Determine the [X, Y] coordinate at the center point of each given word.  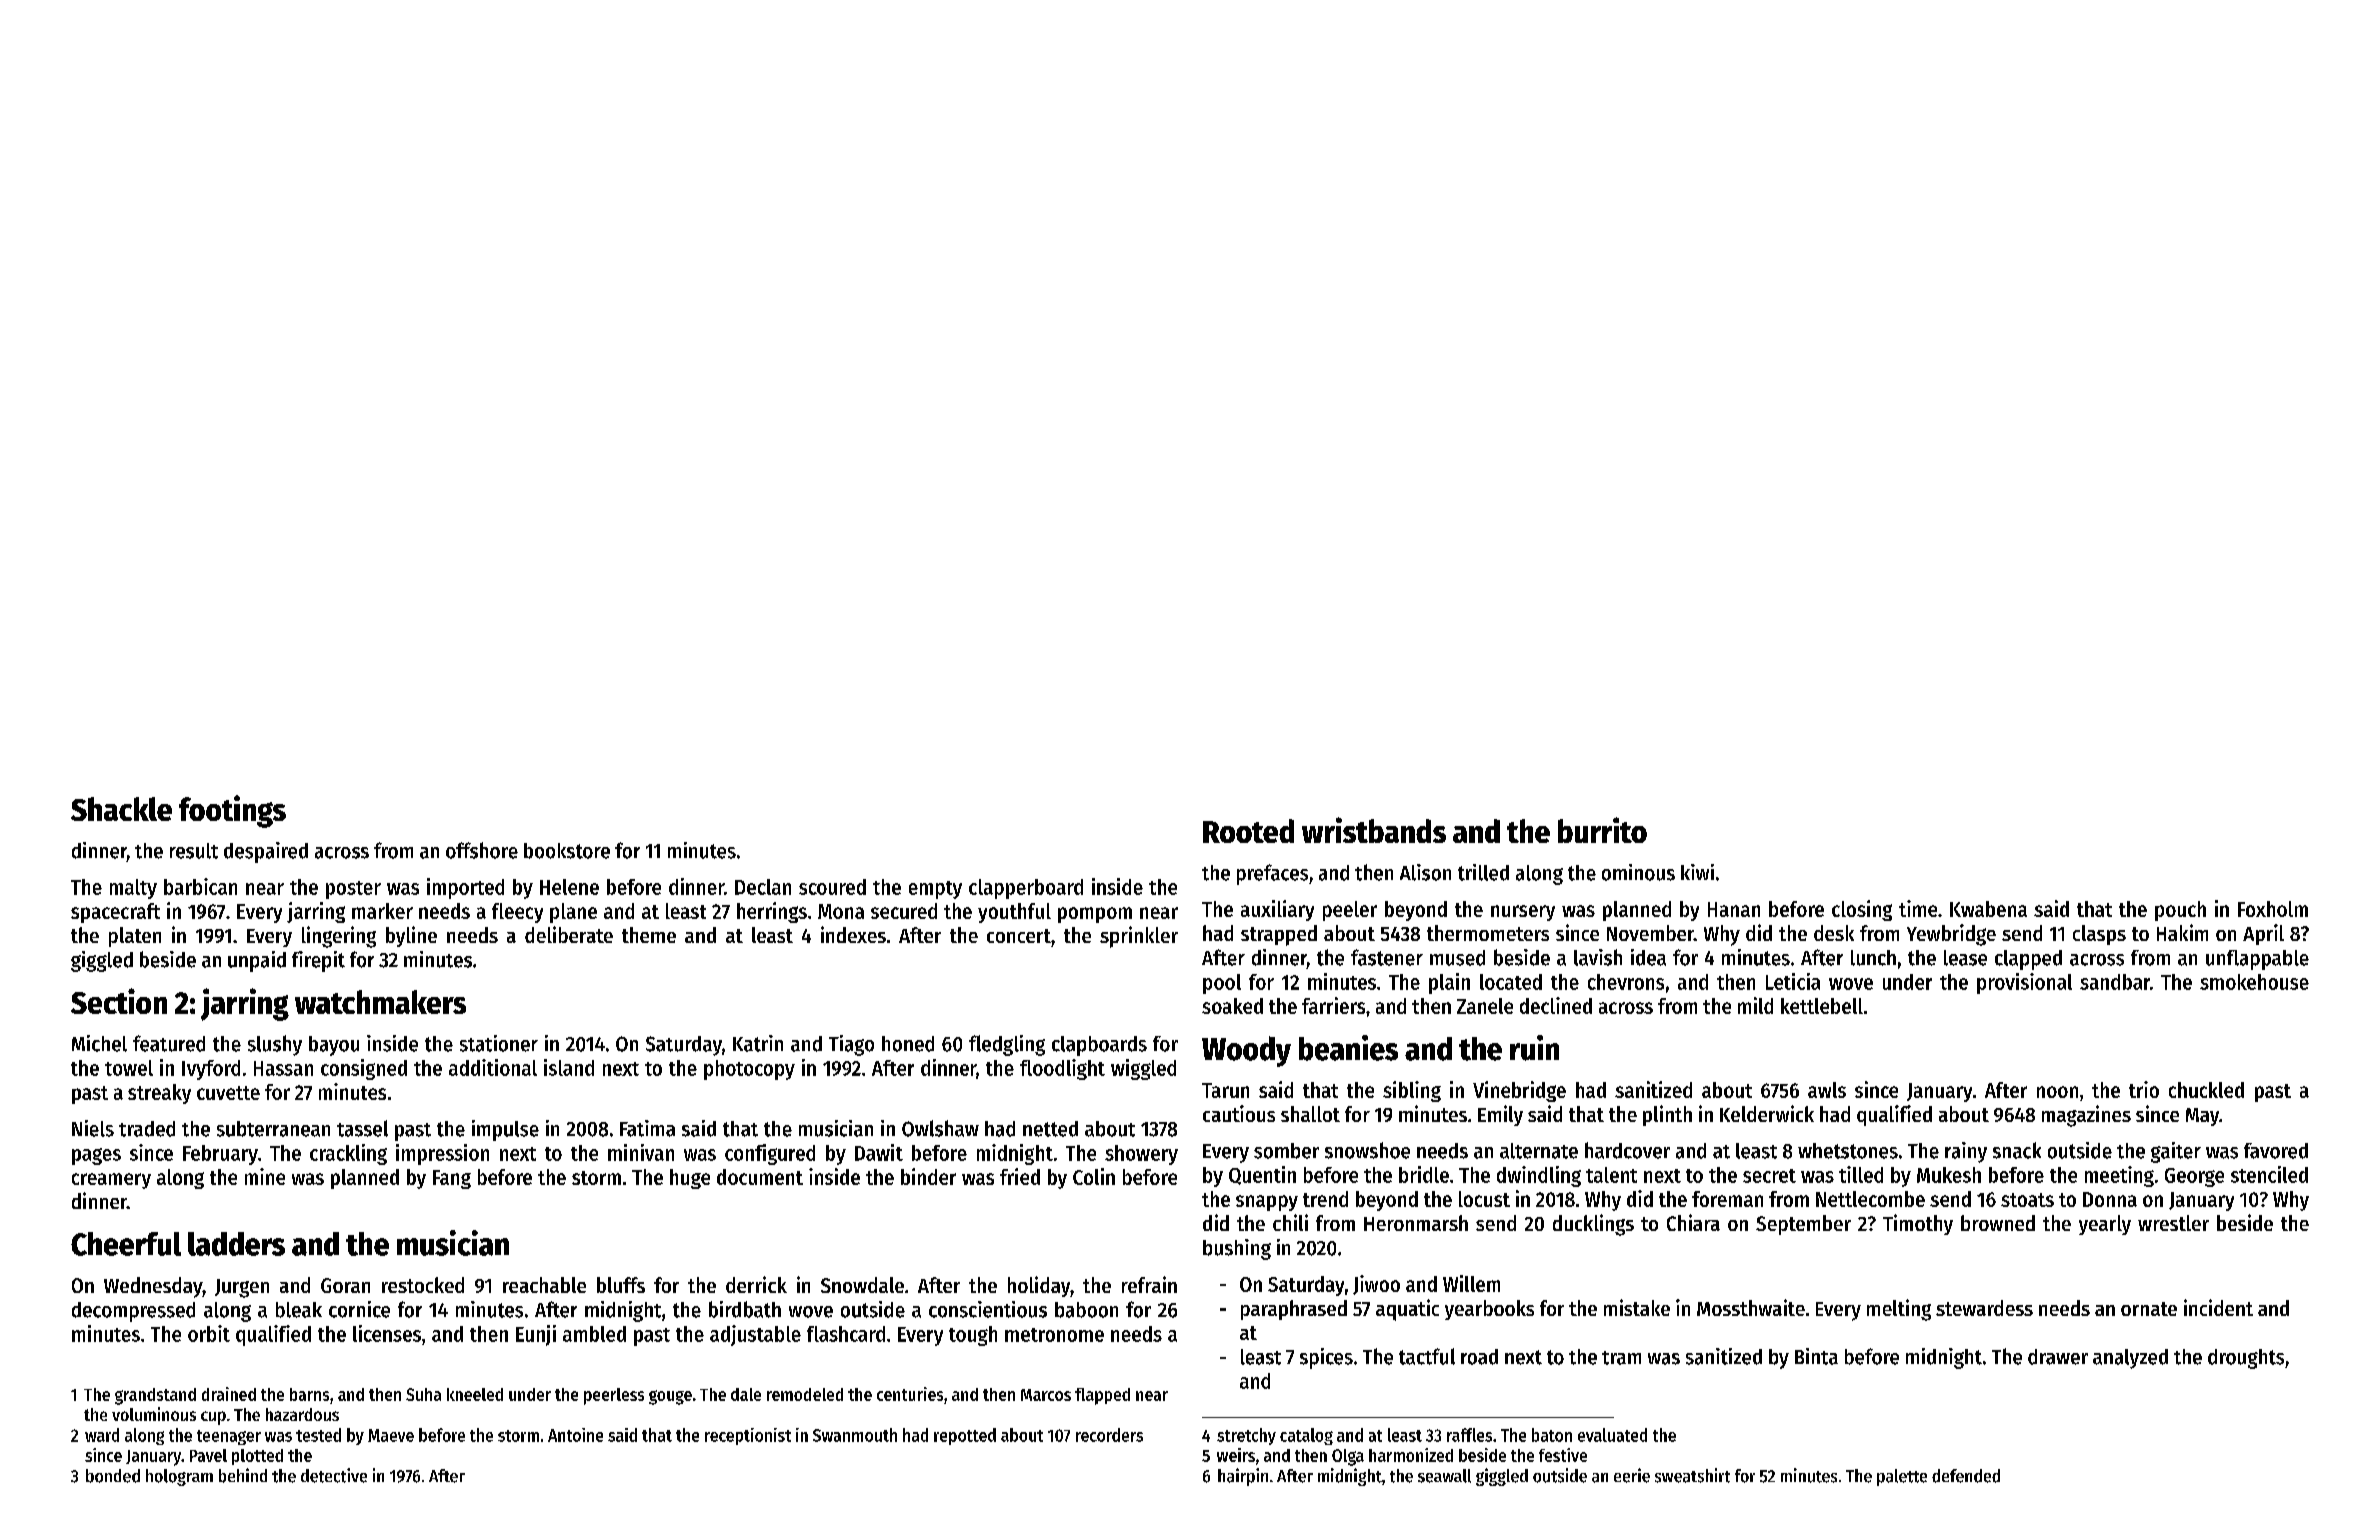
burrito [1602, 830]
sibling [1412, 1091]
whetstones [1848, 1151]
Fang [452, 1179]
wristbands [1374, 830]
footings [232, 811]
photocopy [749, 1070]
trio [2144, 1089]
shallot [1310, 1114]
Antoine [575, 1435]
